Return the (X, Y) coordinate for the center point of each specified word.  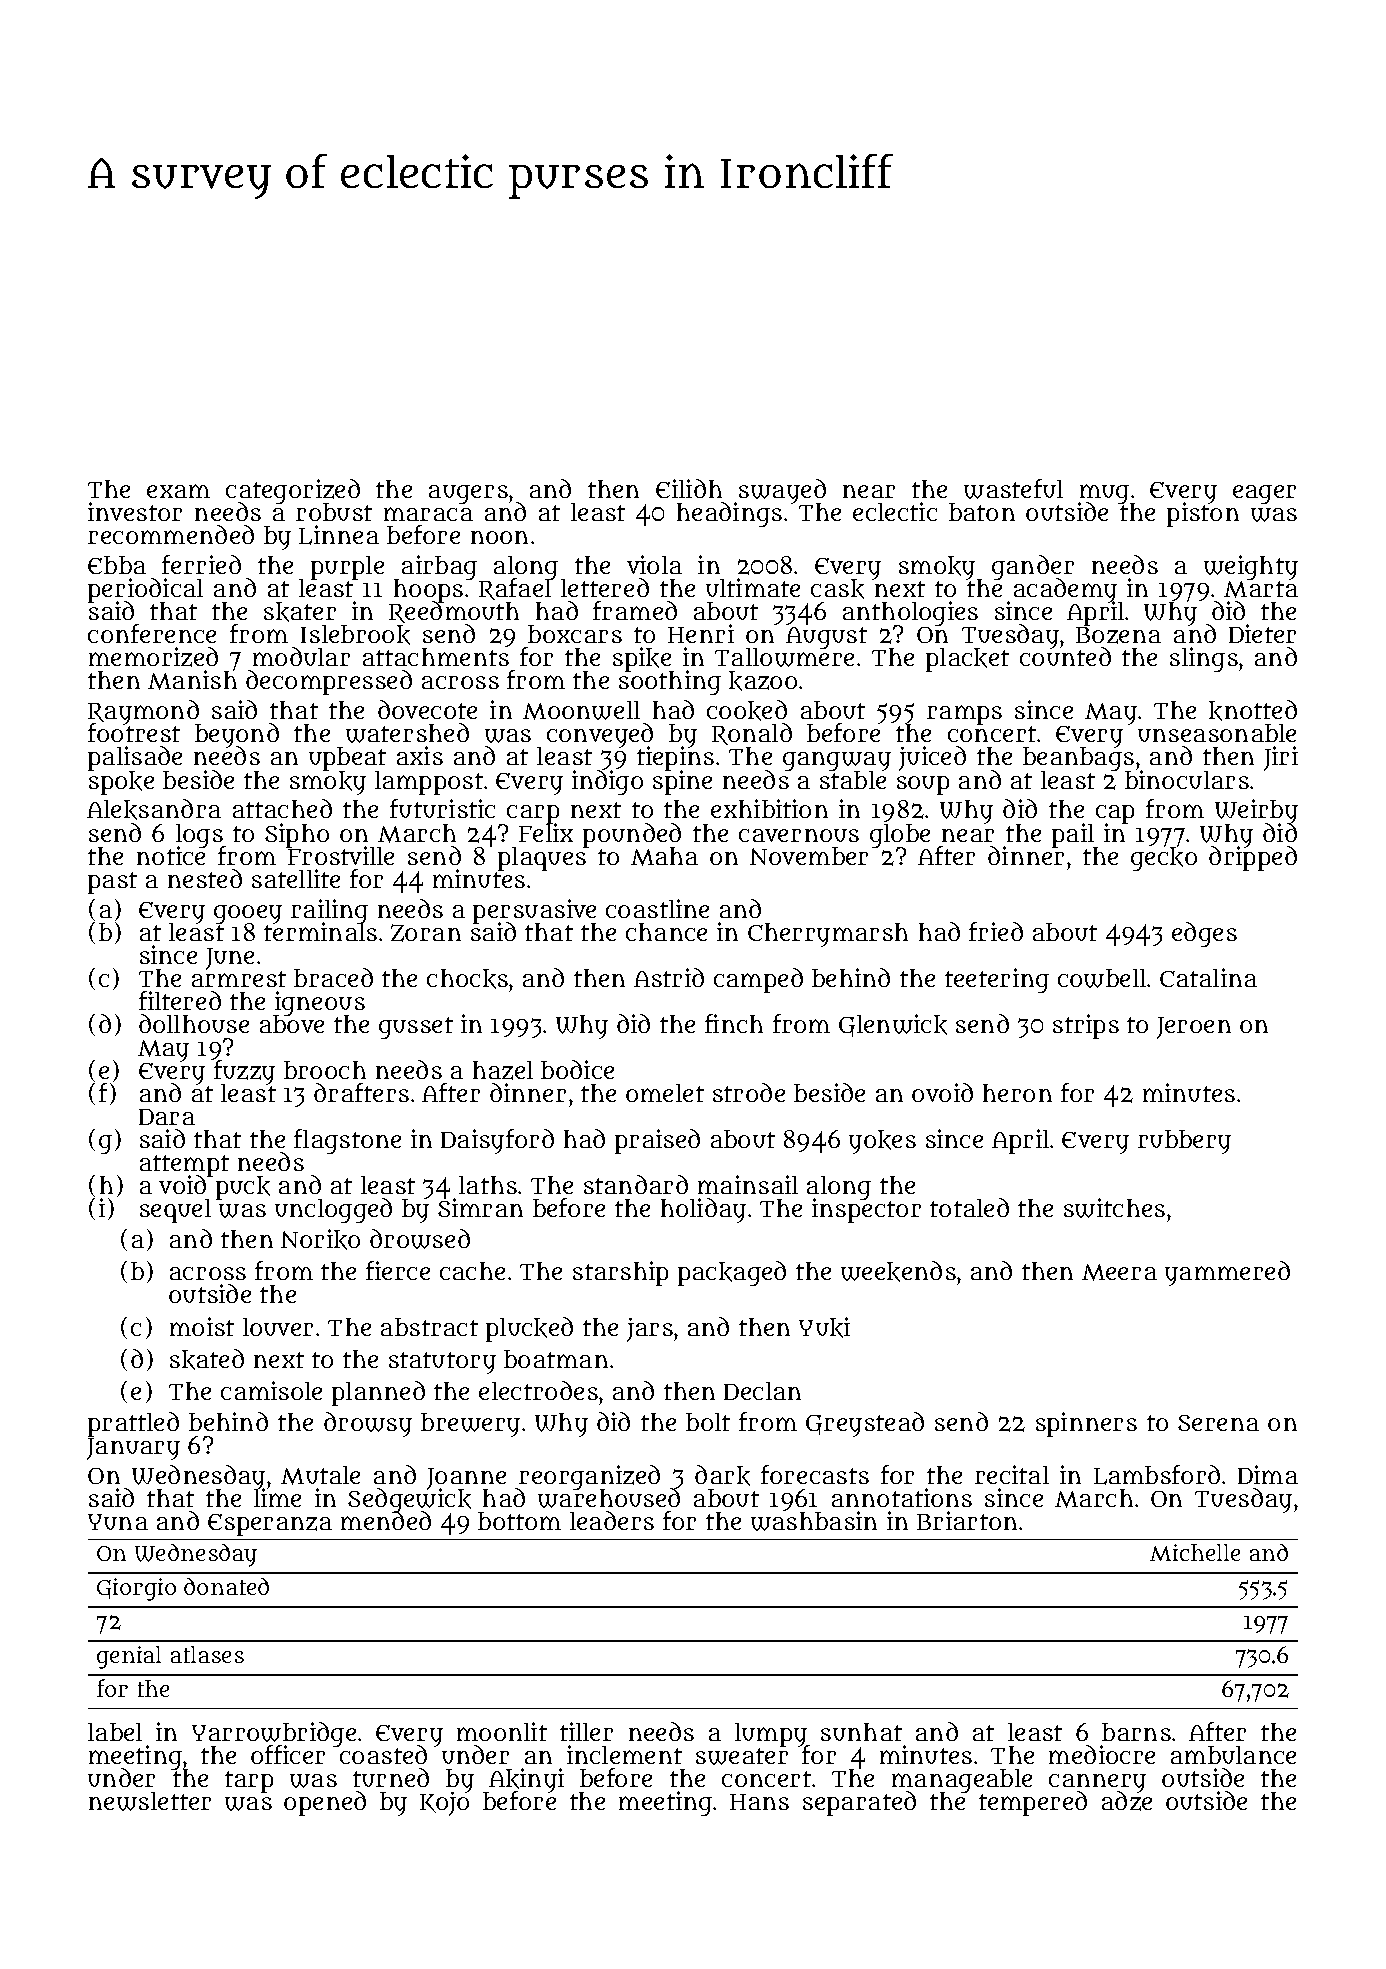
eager (1264, 494)
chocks (467, 979)
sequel (175, 1211)
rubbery (1184, 1142)
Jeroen (1194, 1028)
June (230, 959)
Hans (759, 1802)
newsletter (150, 1801)
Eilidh (689, 488)
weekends (898, 1271)
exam (178, 491)
